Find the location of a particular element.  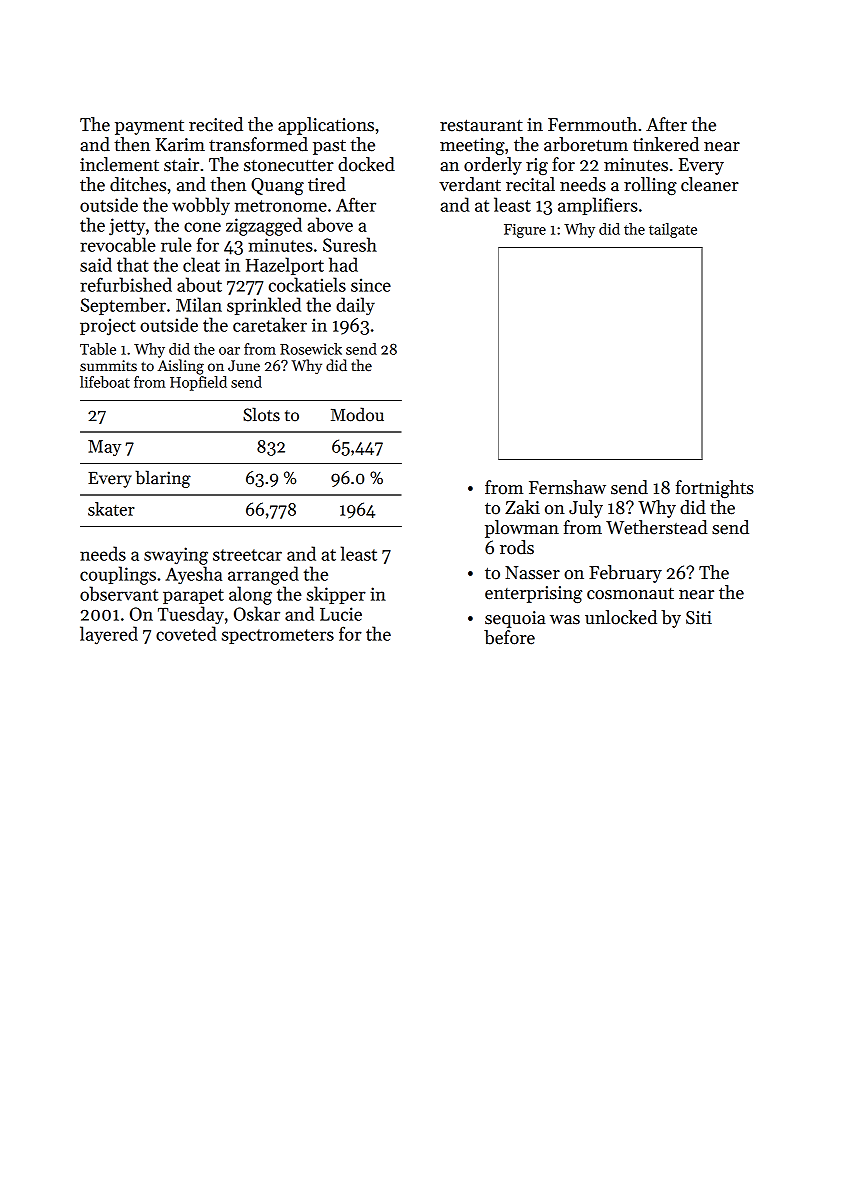

inclement is located at coordinates (119, 164).
